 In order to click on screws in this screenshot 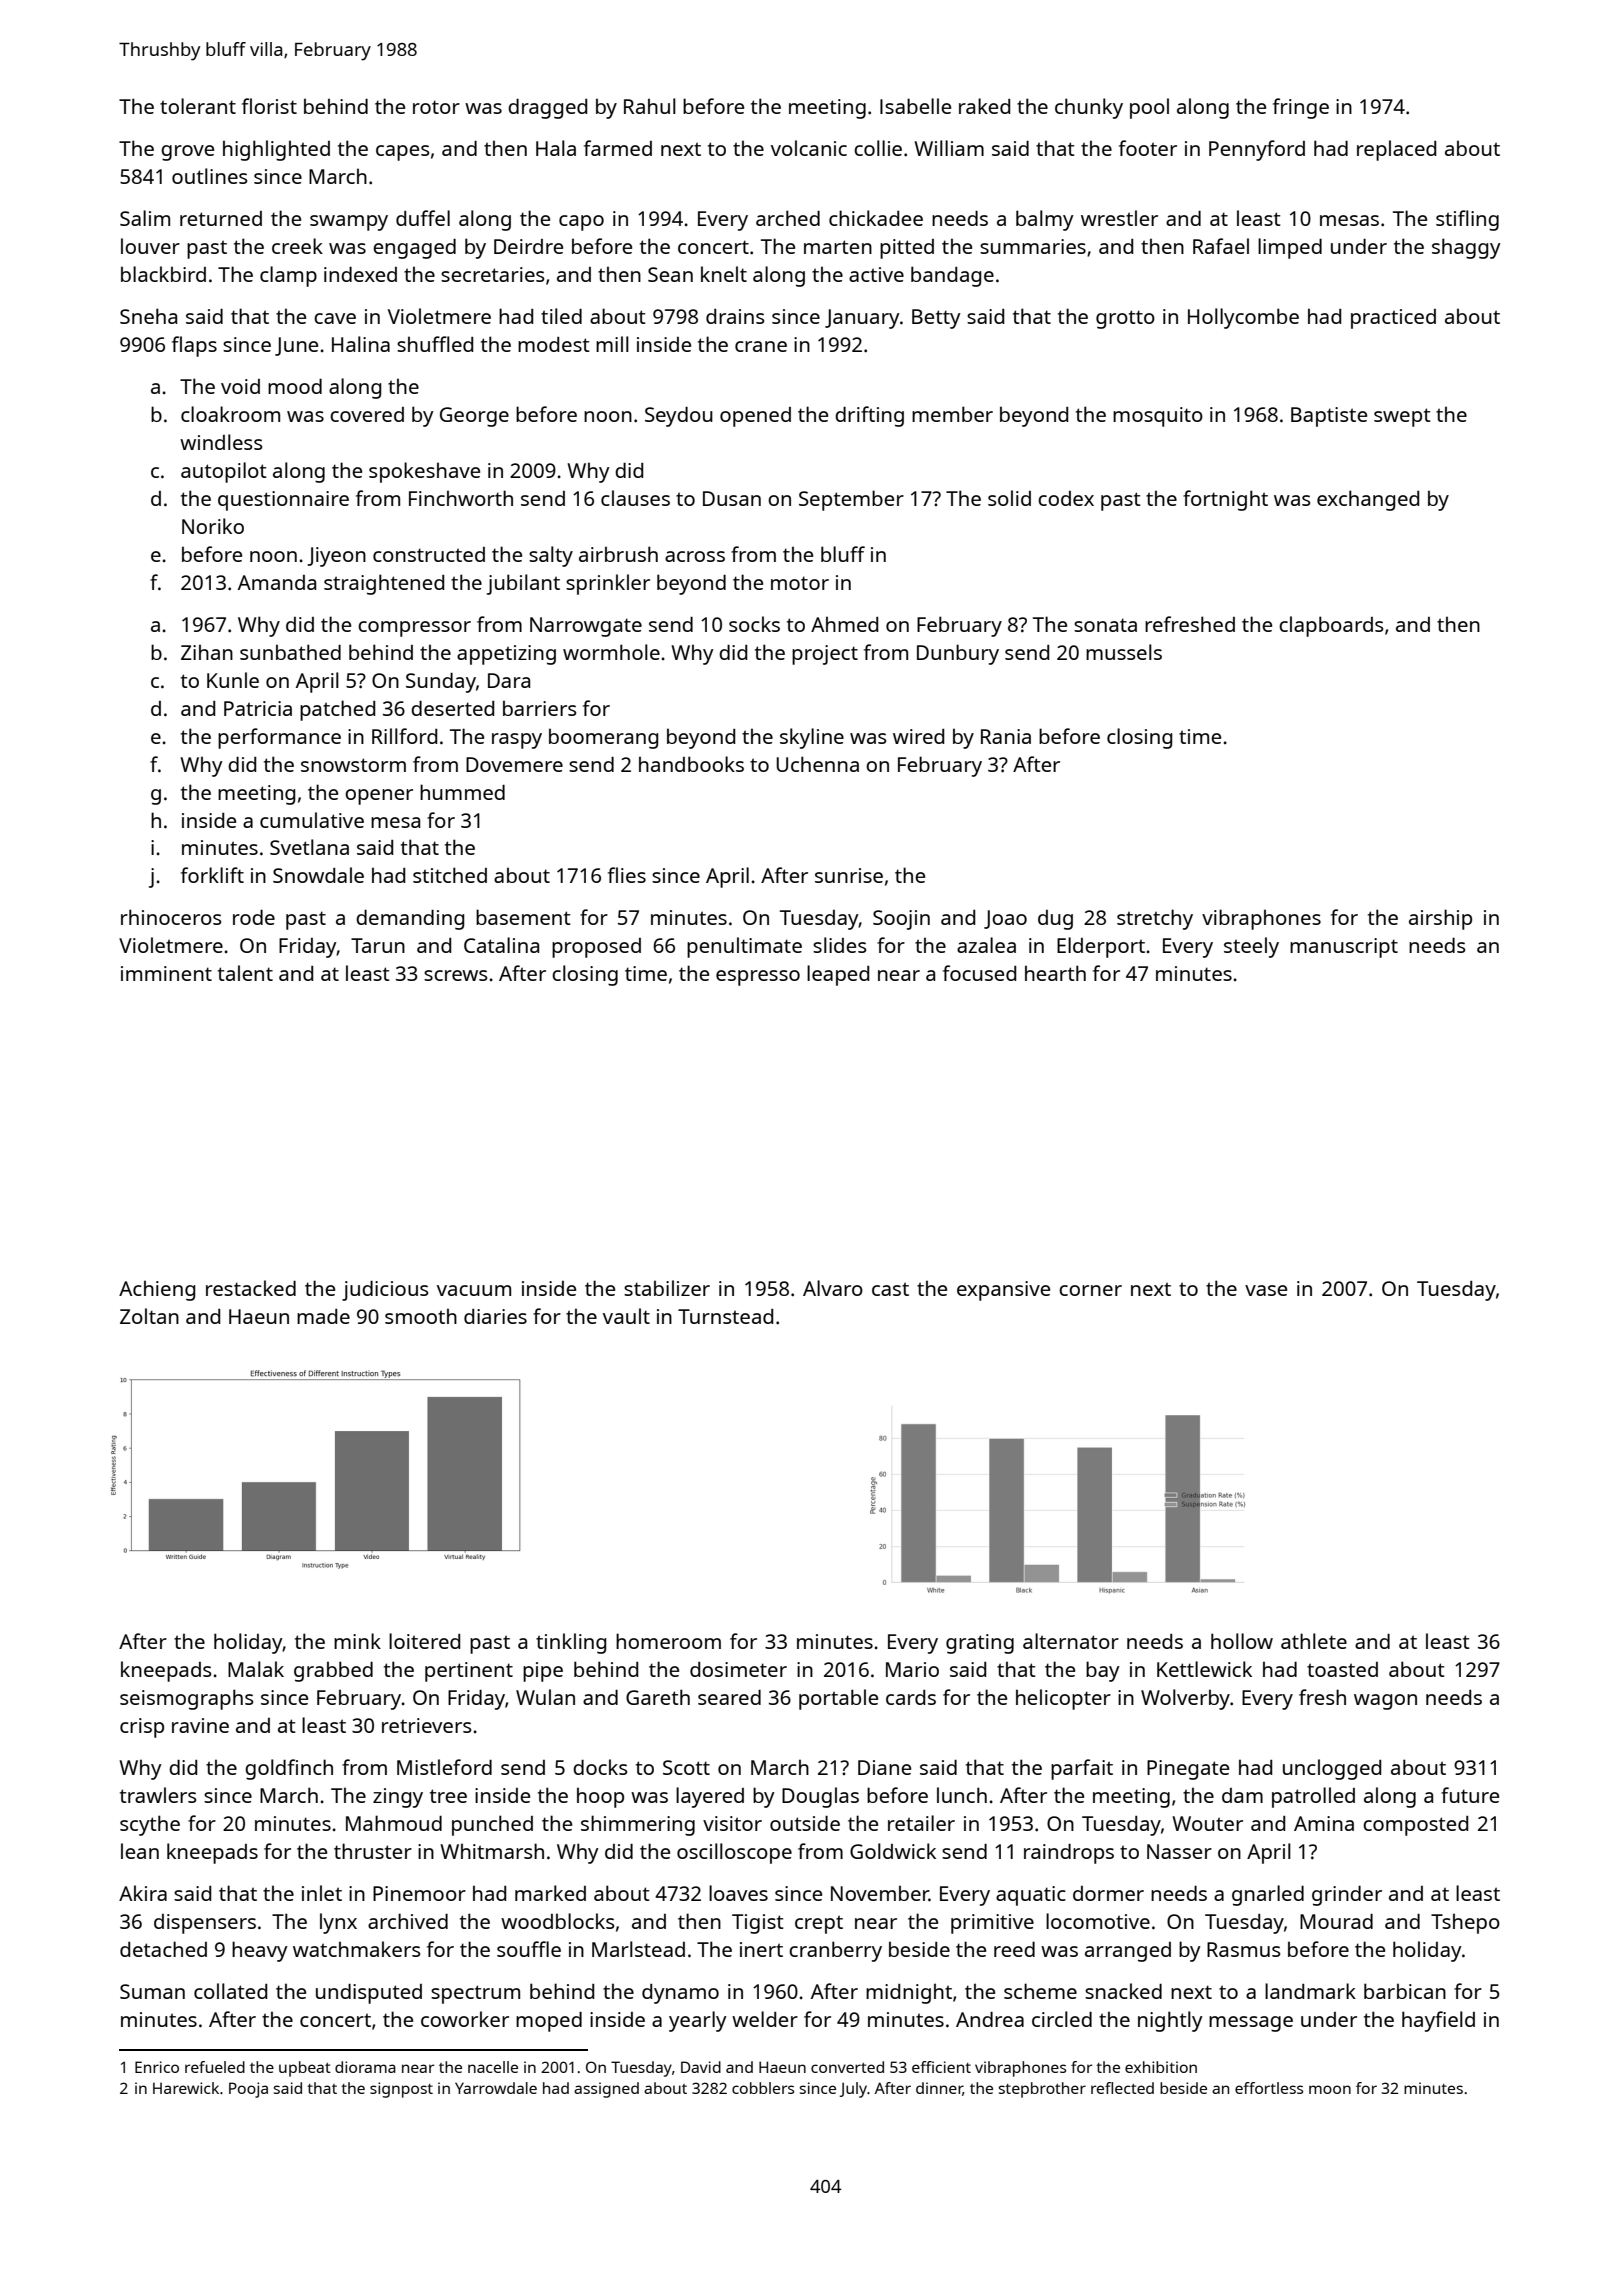, I will do `click(455, 975)`.
